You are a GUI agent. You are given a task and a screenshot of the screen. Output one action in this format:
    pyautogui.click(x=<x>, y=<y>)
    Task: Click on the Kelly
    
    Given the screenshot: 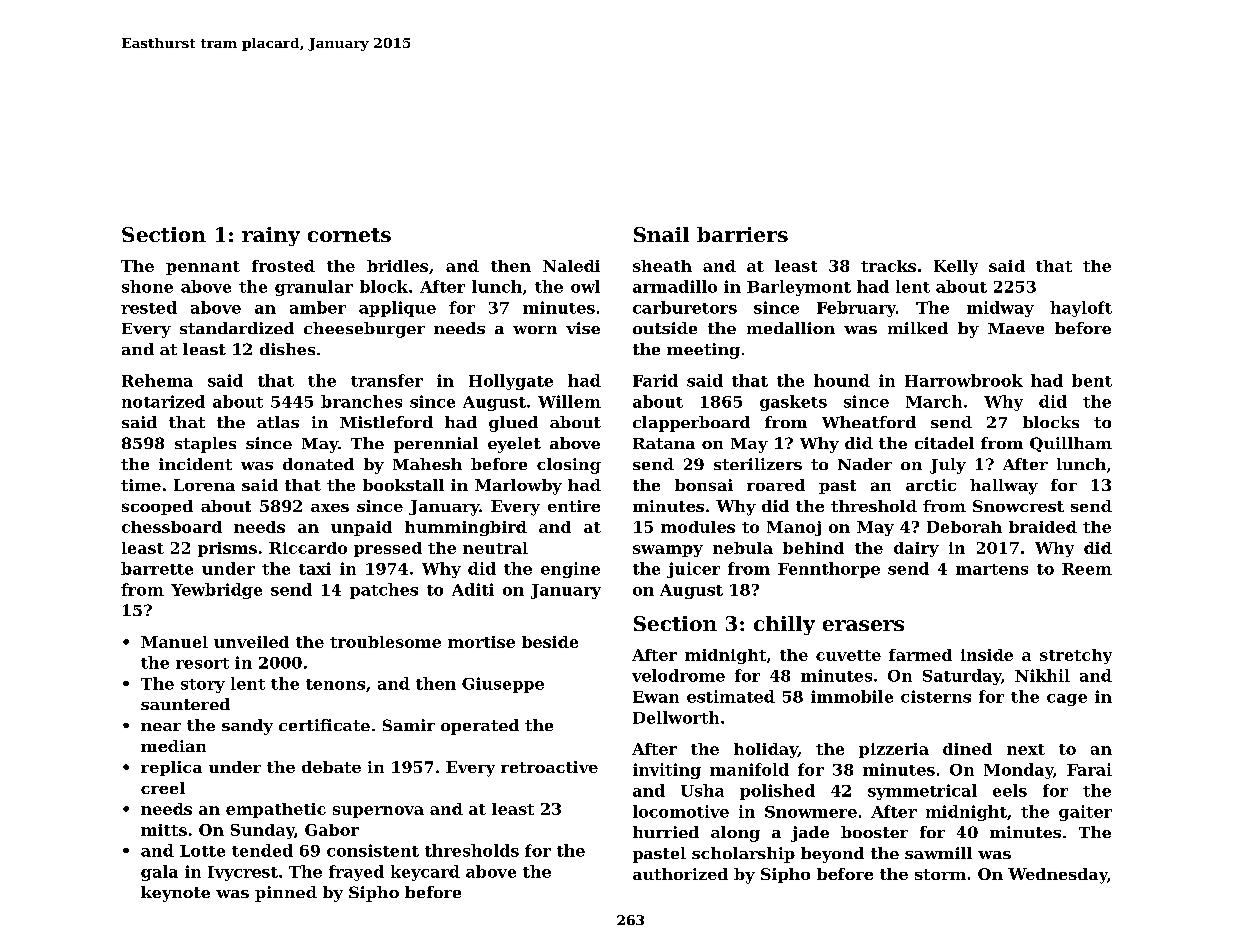 What is the action you would take?
    pyautogui.click(x=956, y=267)
